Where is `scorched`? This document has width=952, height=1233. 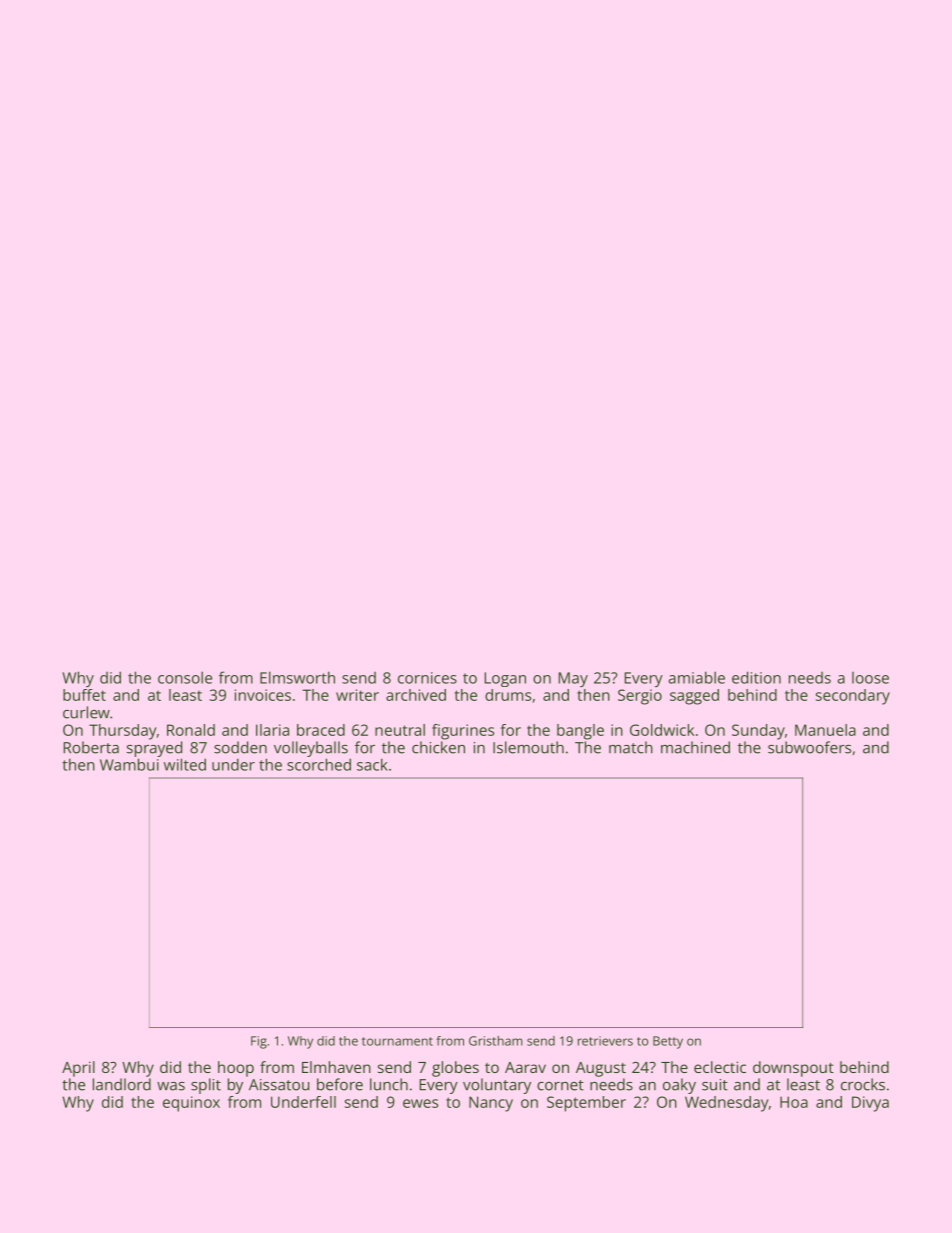
scorched is located at coordinates (319, 764).
